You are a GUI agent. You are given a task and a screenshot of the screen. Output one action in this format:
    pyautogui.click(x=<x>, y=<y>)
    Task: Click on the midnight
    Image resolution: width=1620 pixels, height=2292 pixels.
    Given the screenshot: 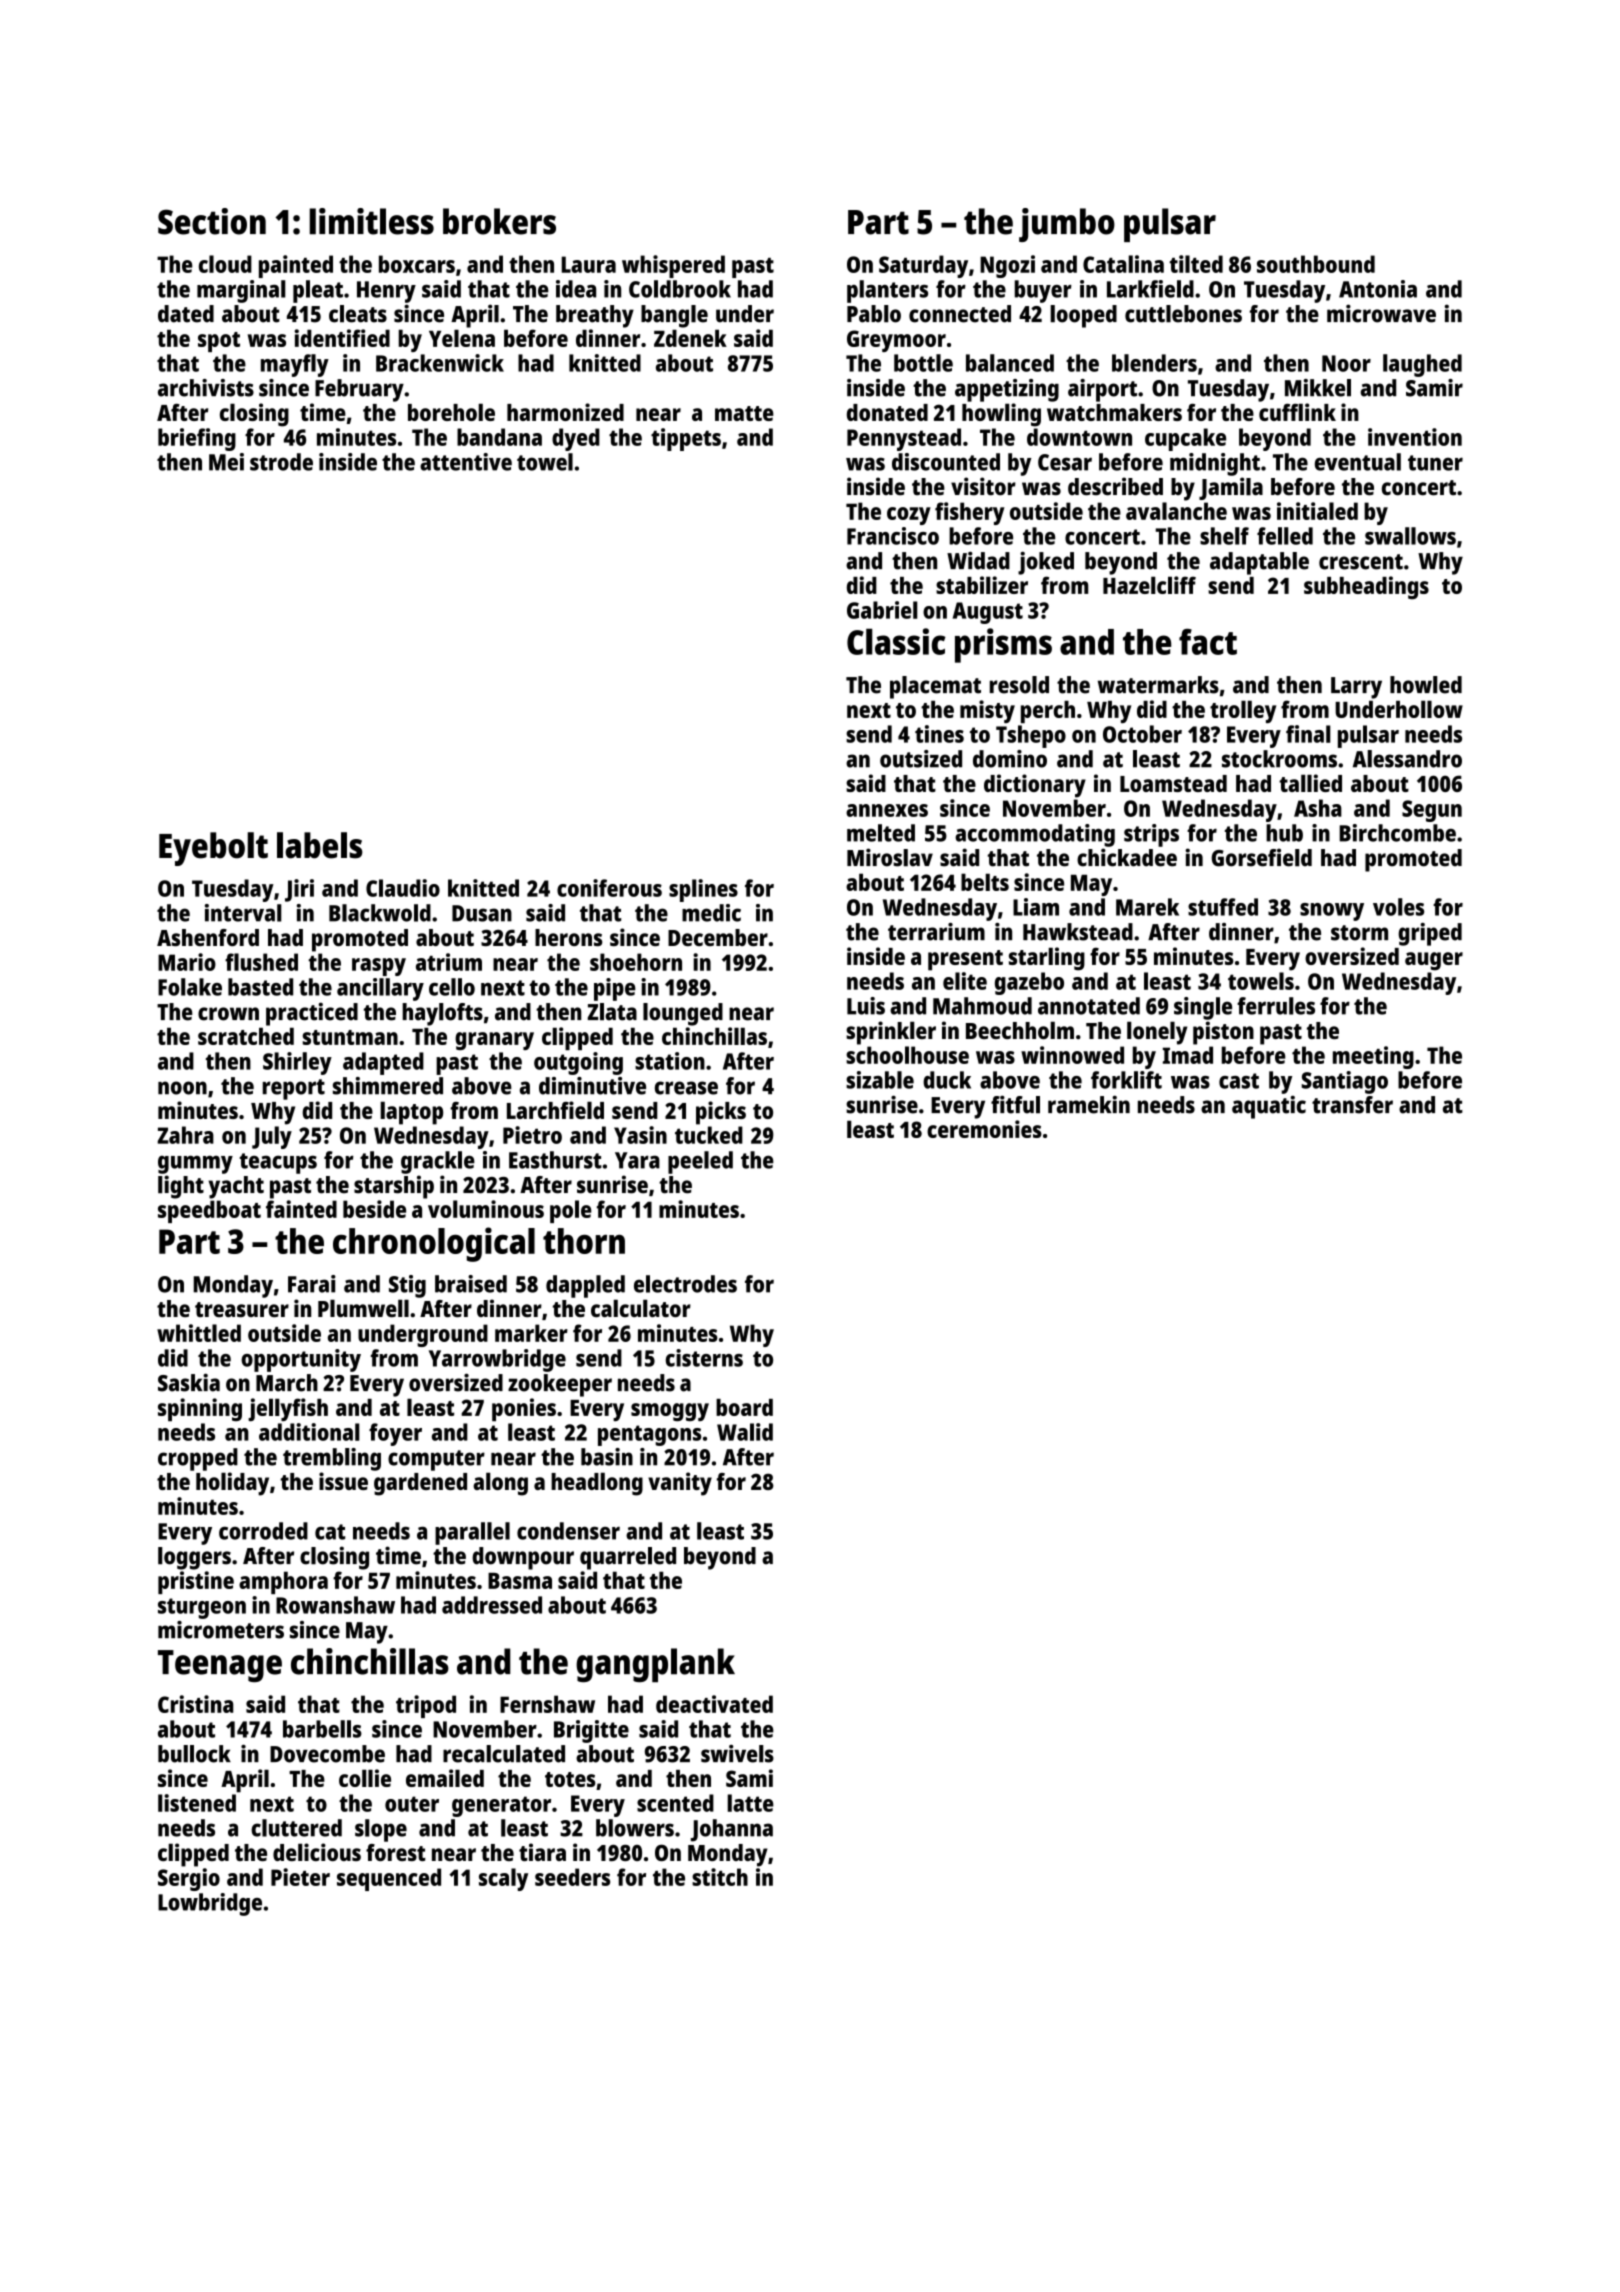 What is the action you would take?
    pyautogui.click(x=1215, y=464)
